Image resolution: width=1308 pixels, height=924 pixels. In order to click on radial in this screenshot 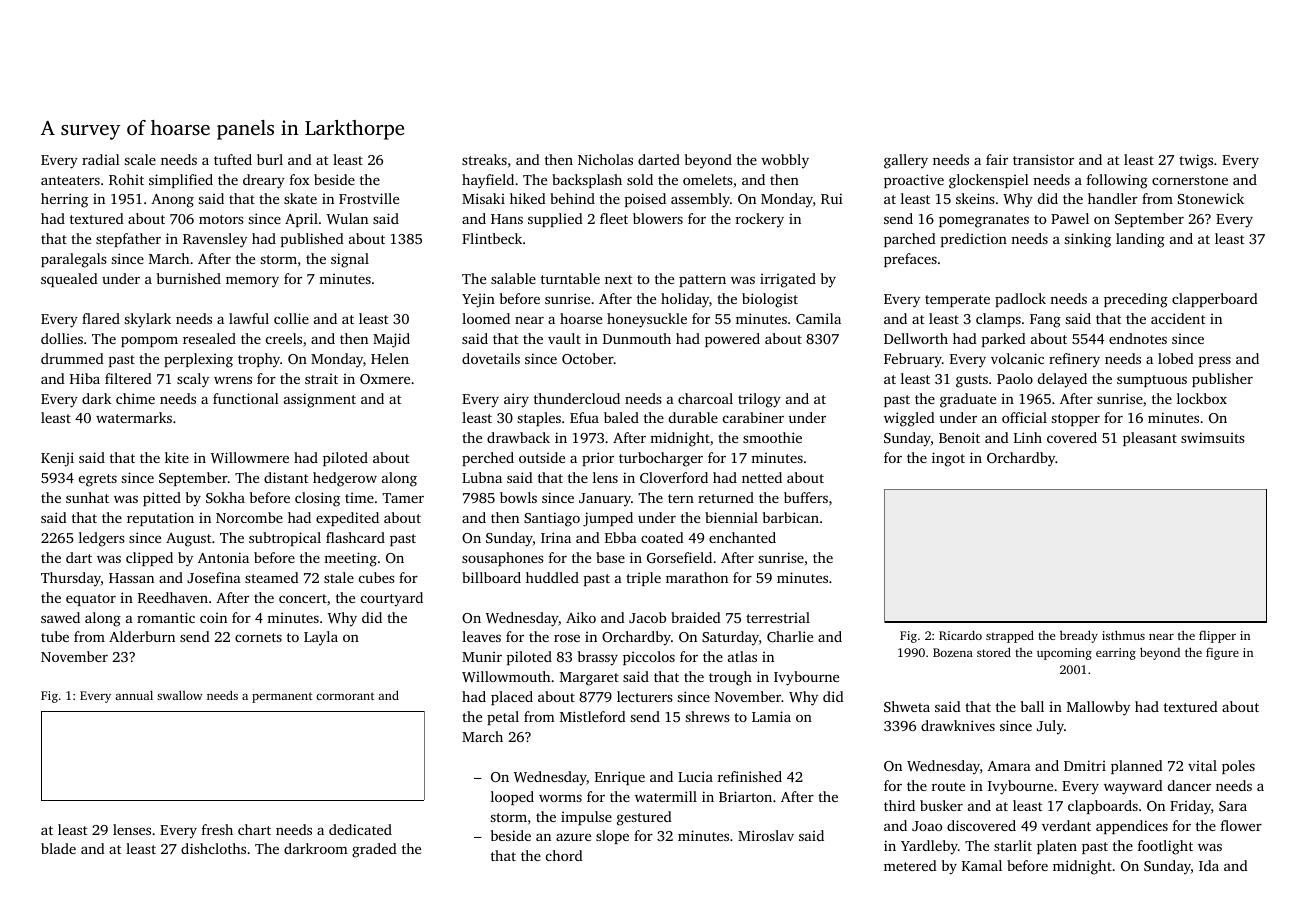, I will do `click(101, 159)`.
